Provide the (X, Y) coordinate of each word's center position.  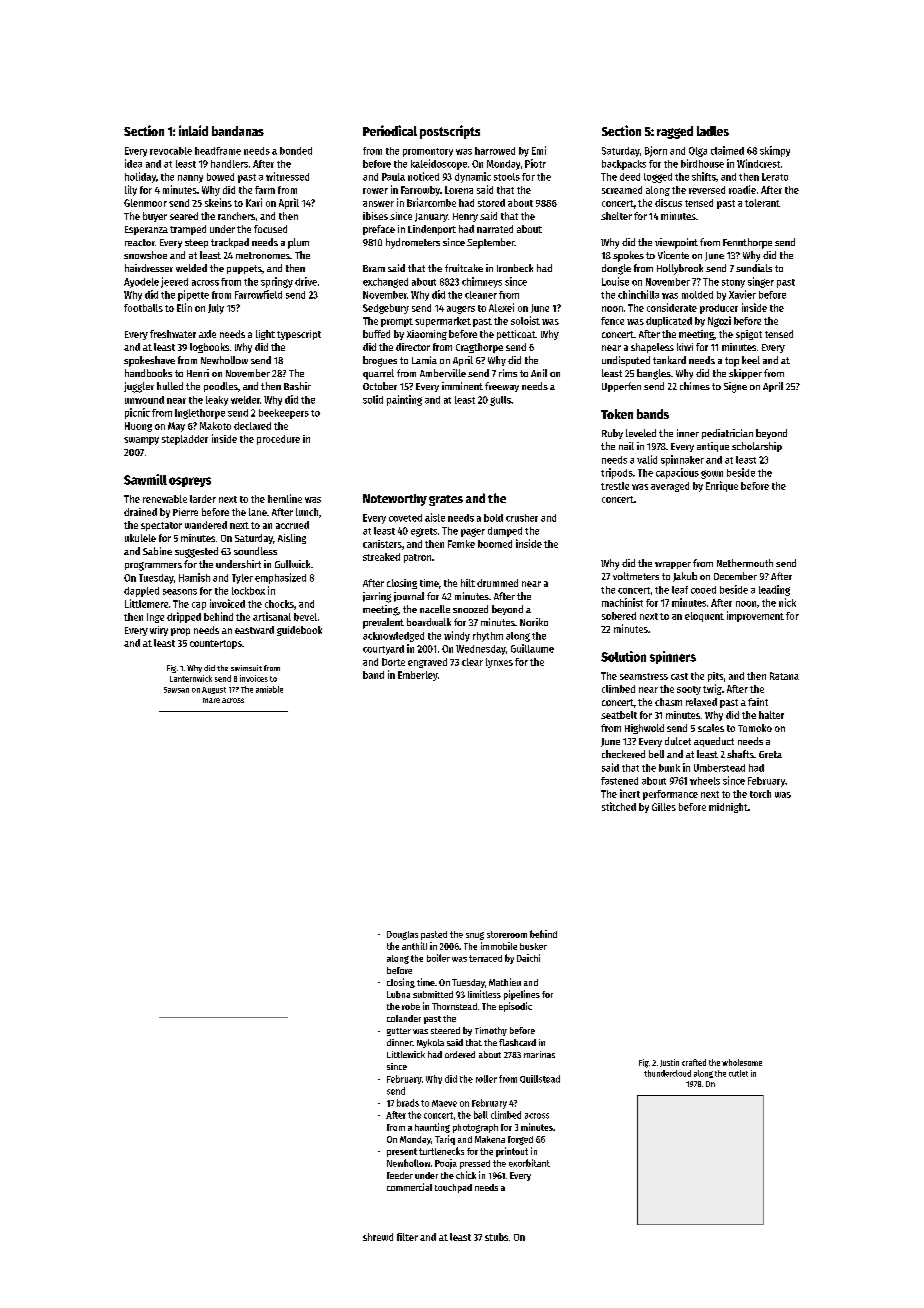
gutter (399, 1032)
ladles (713, 131)
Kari (254, 202)
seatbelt (619, 715)
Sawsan (176, 690)
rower (375, 191)
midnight (728, 808)
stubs (496, 1237)
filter (407, 1237)
